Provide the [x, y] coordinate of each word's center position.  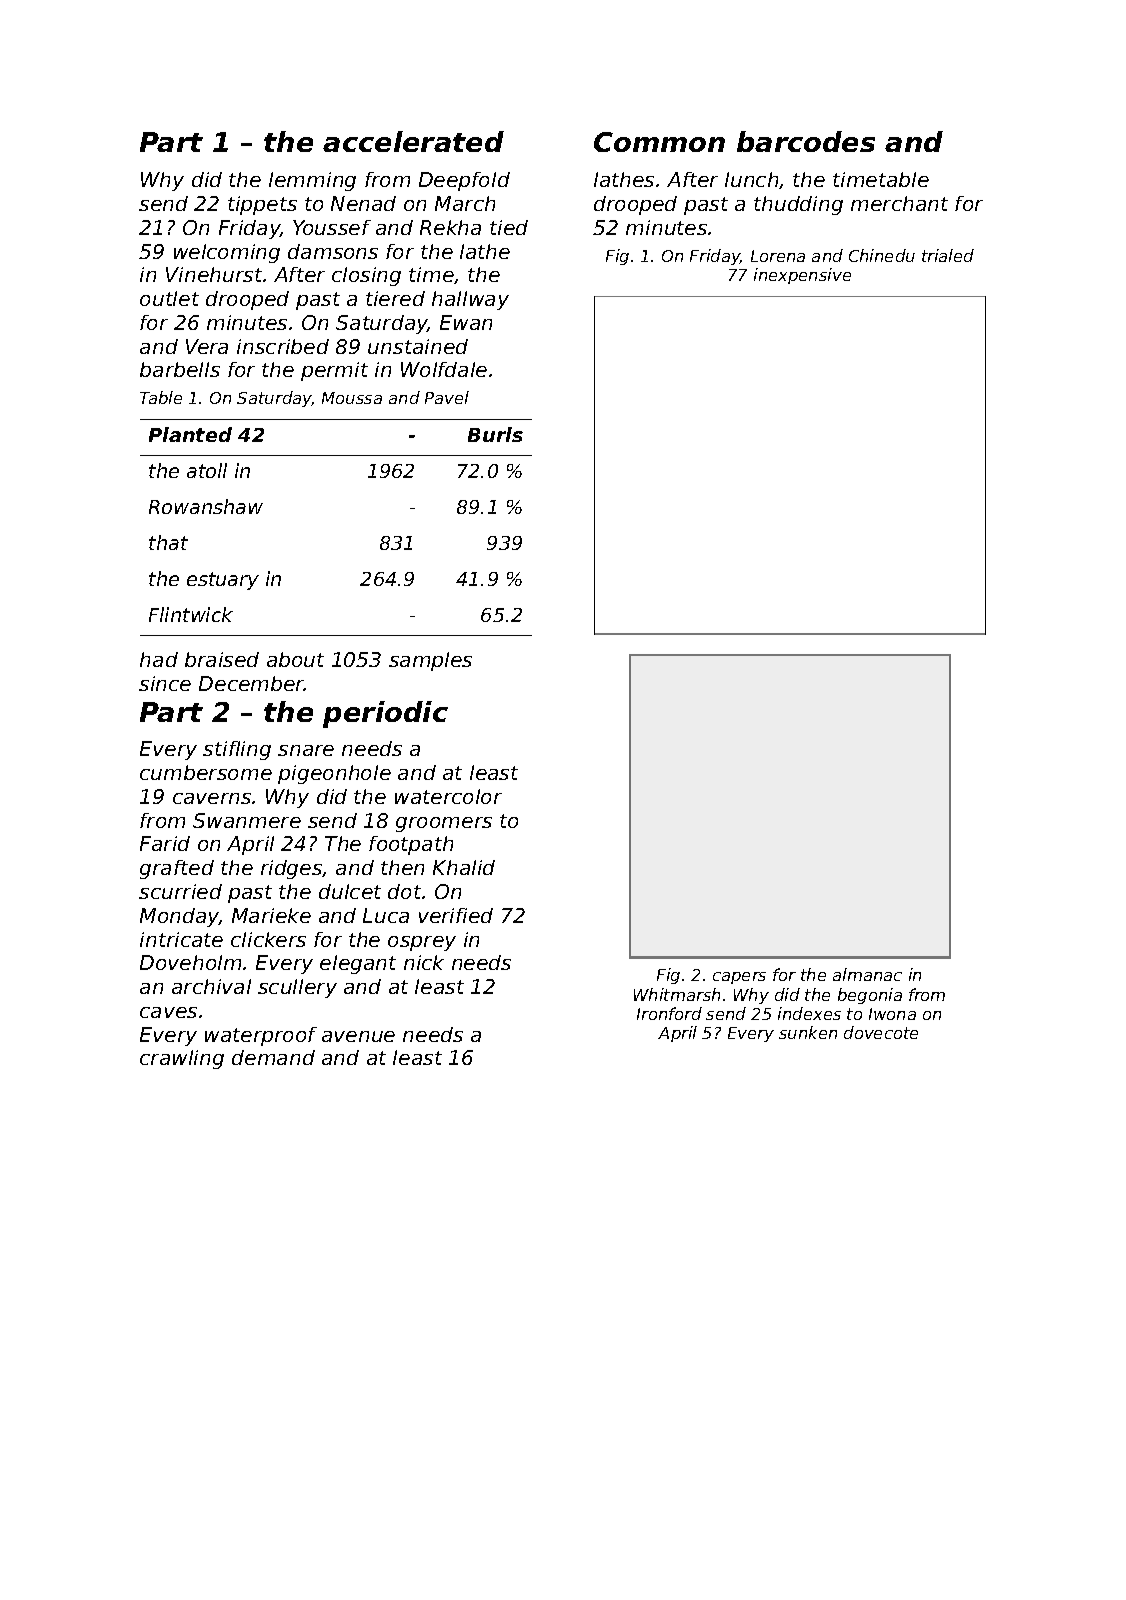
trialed [948, 255]
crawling [182, 1059]
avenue [358, 1036]
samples [430, 661]
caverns [212, 798]
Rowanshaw [206, 506]
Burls [495, 434]
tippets [262, 205]
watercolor [448, 796]
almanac [867, 974]
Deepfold [464, 181]
